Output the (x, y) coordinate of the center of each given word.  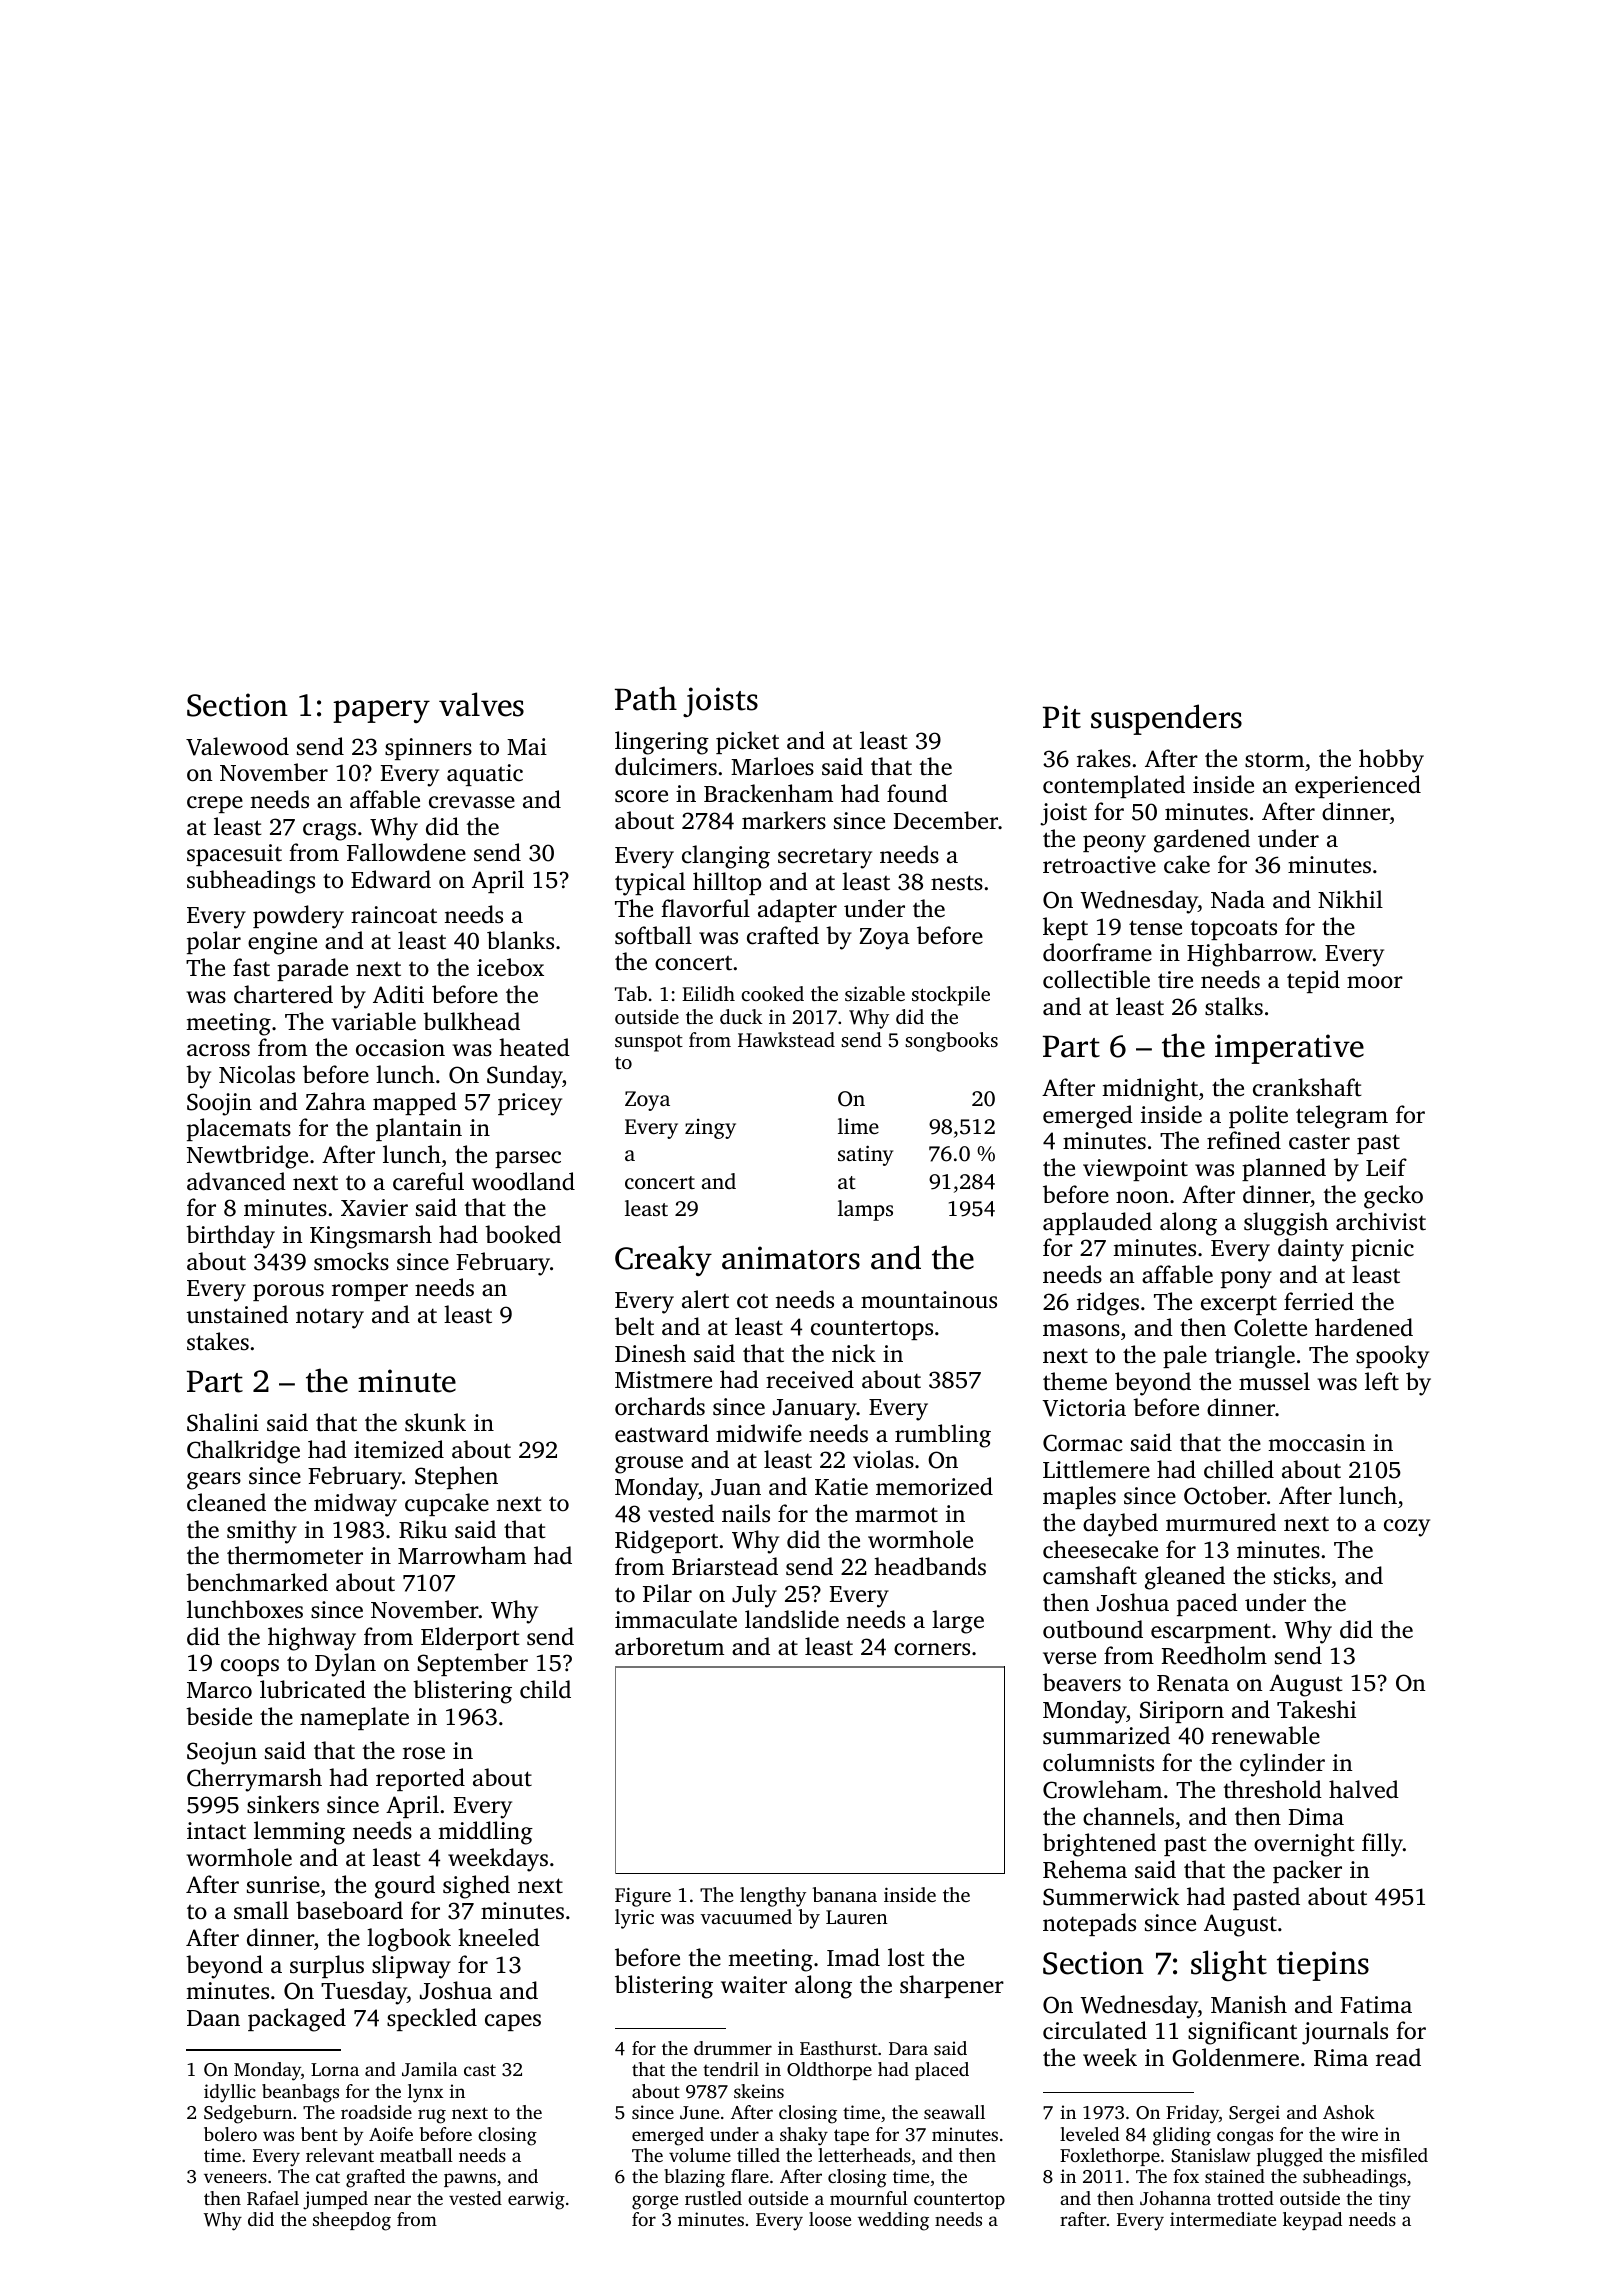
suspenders (1166, 719)
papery (381, 711)
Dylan (345, 1665)
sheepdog (352, 2221)
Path (646, 698)
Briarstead (725, 1566)
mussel (1274, 1381)
